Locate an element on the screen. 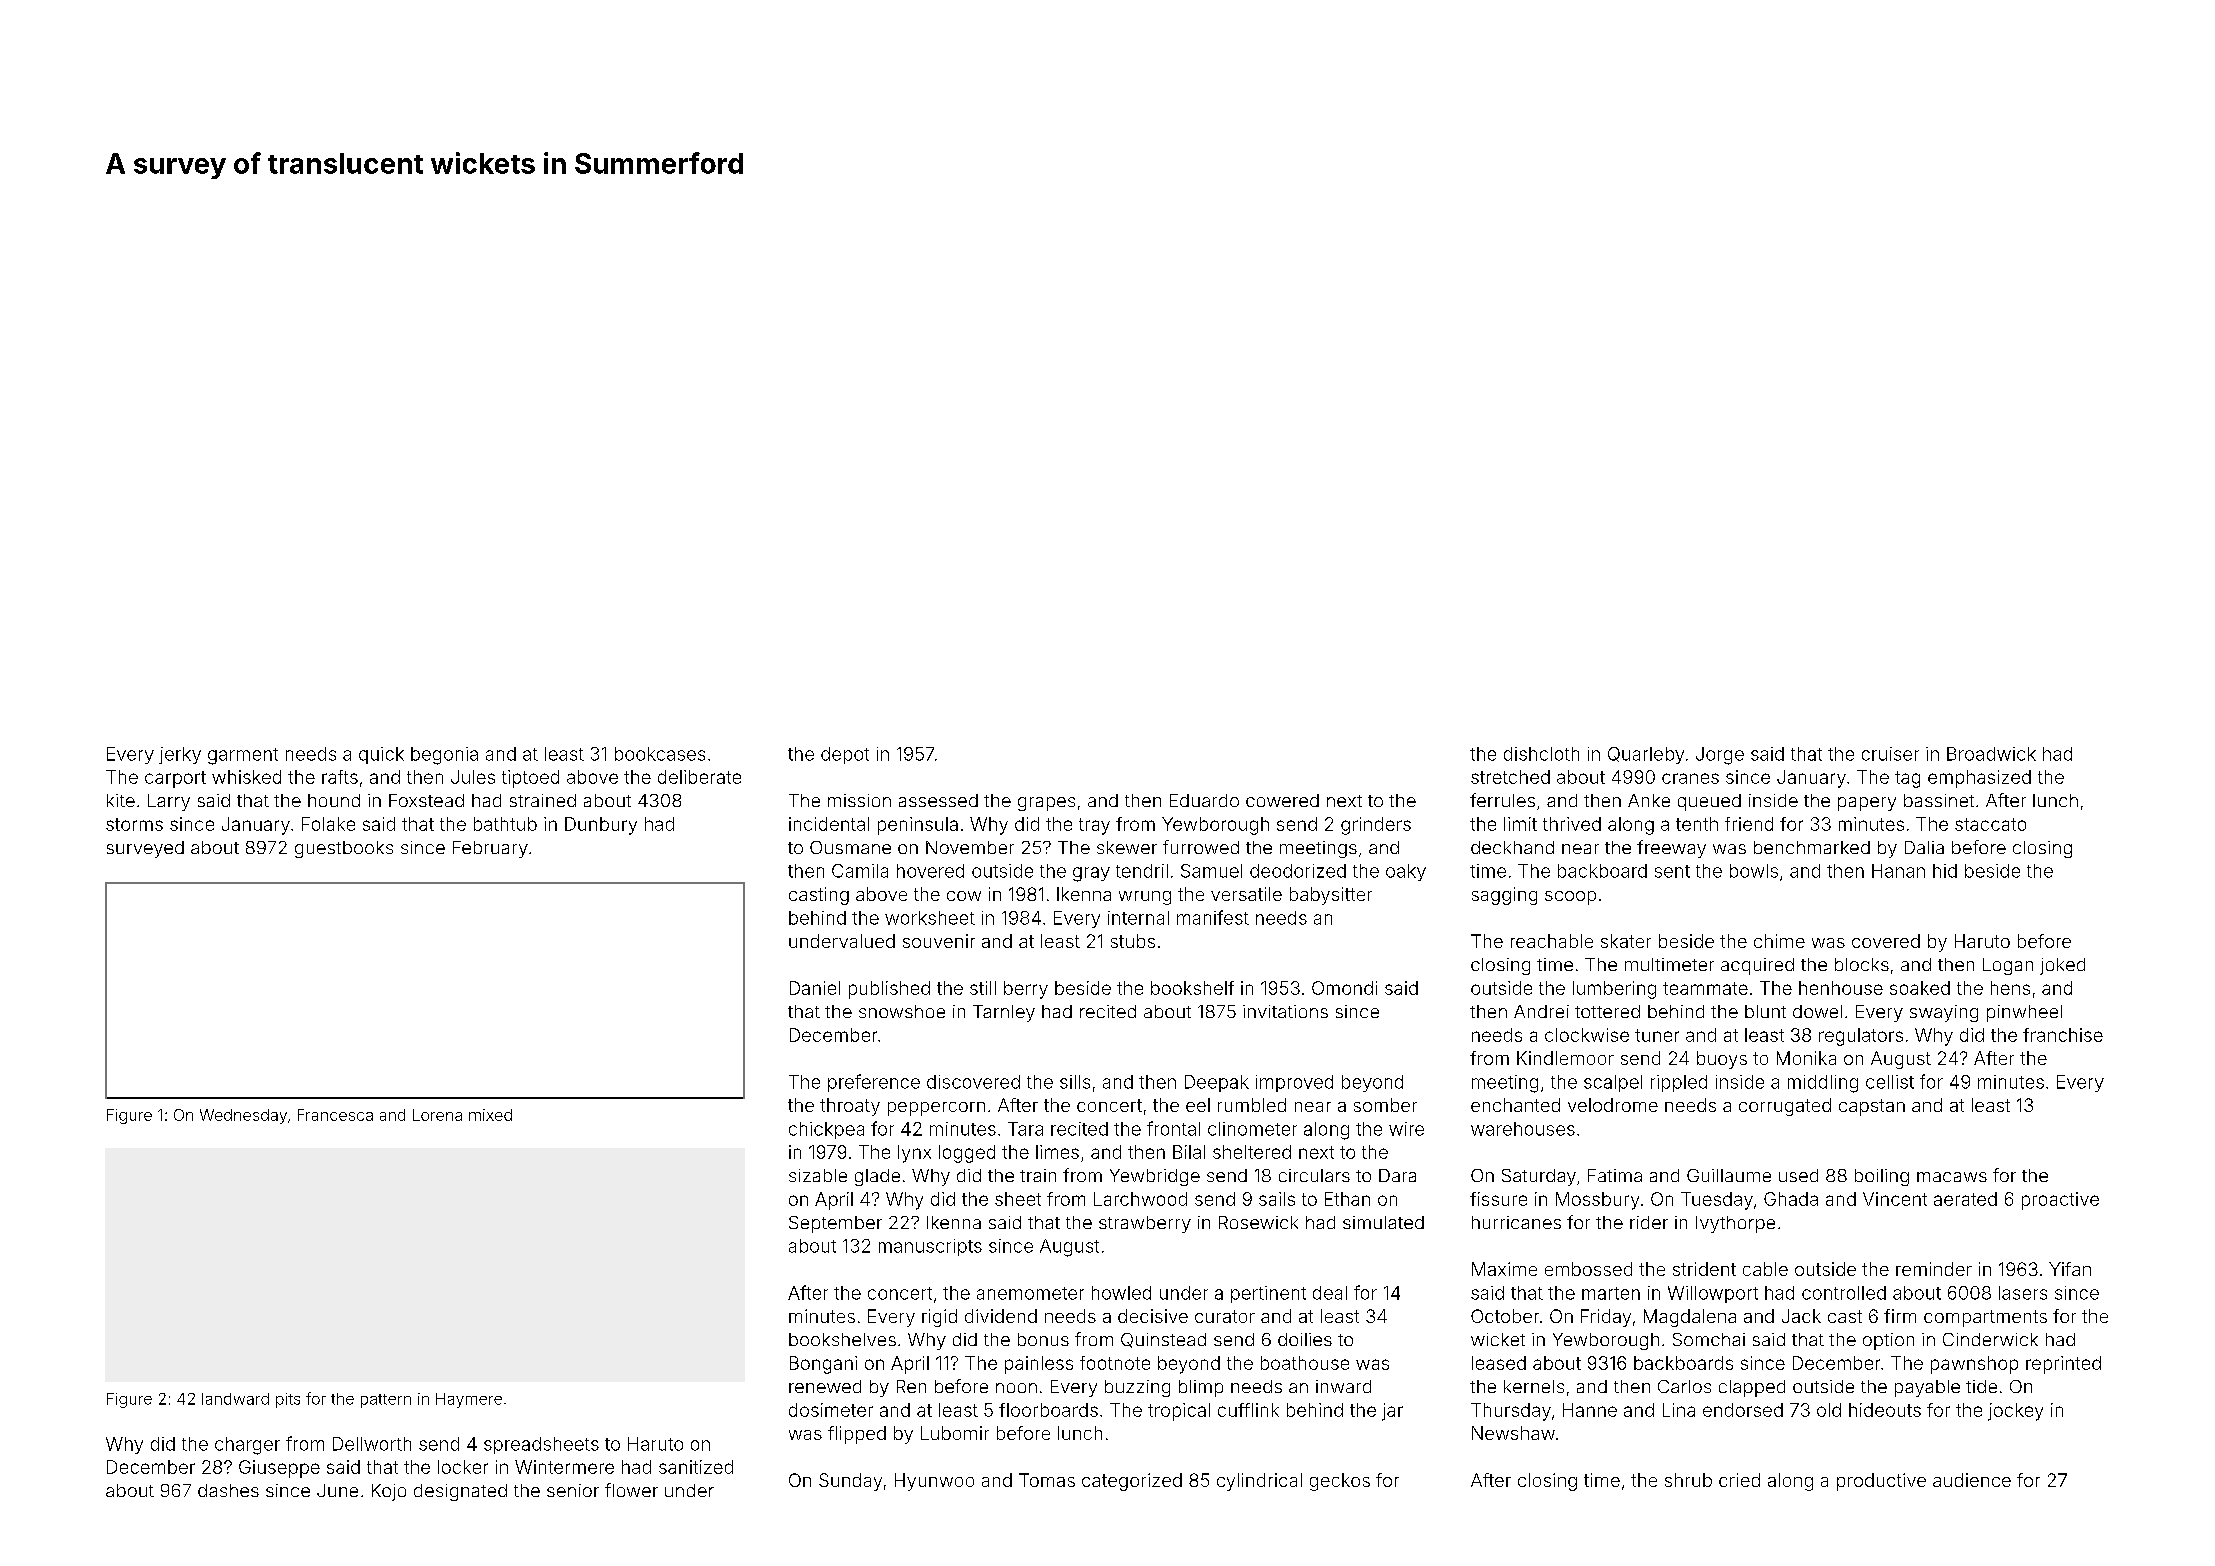 Image resolution: width=2215 pixels, height=1566 pixels. Fatima is located at coordinates (1615, 1175).
